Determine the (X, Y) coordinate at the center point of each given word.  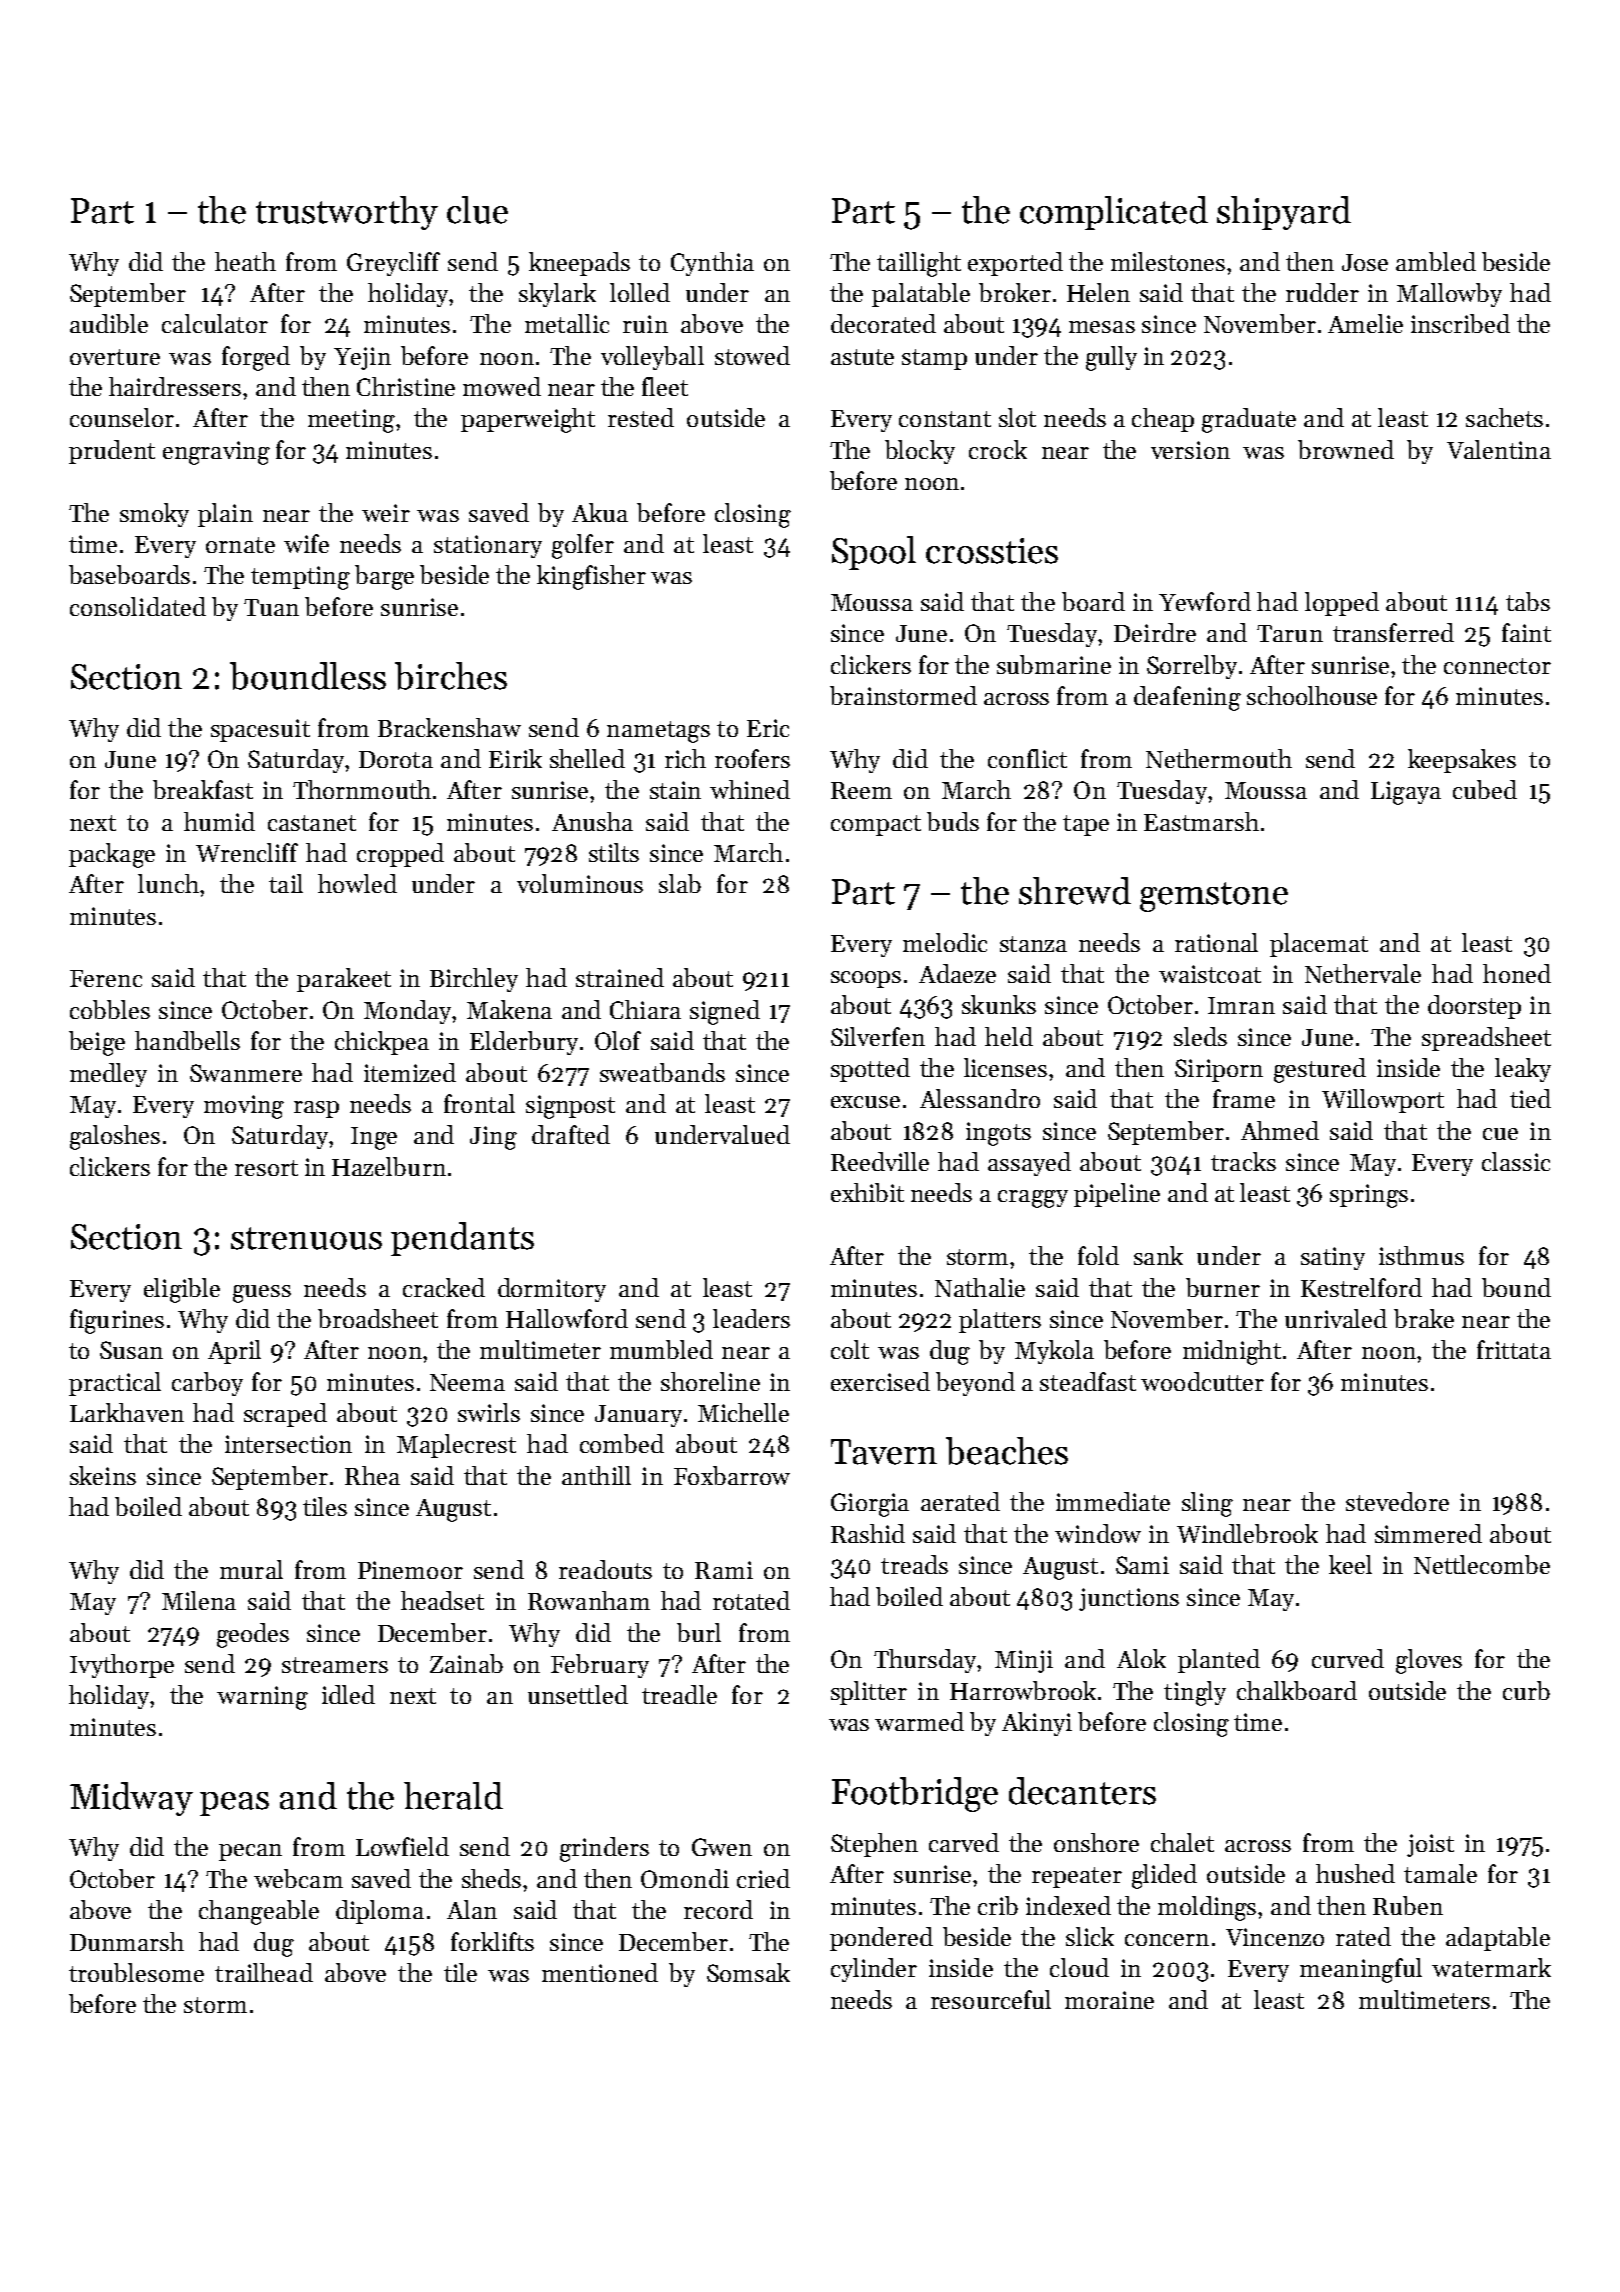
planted (1219, 1661)
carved (964, 1842)
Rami (724, 1570)
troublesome (136, 1972)
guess (262, 1294)
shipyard (1284, 213)
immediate (1113, 1501)
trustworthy (347, 213)
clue (477, 210)
